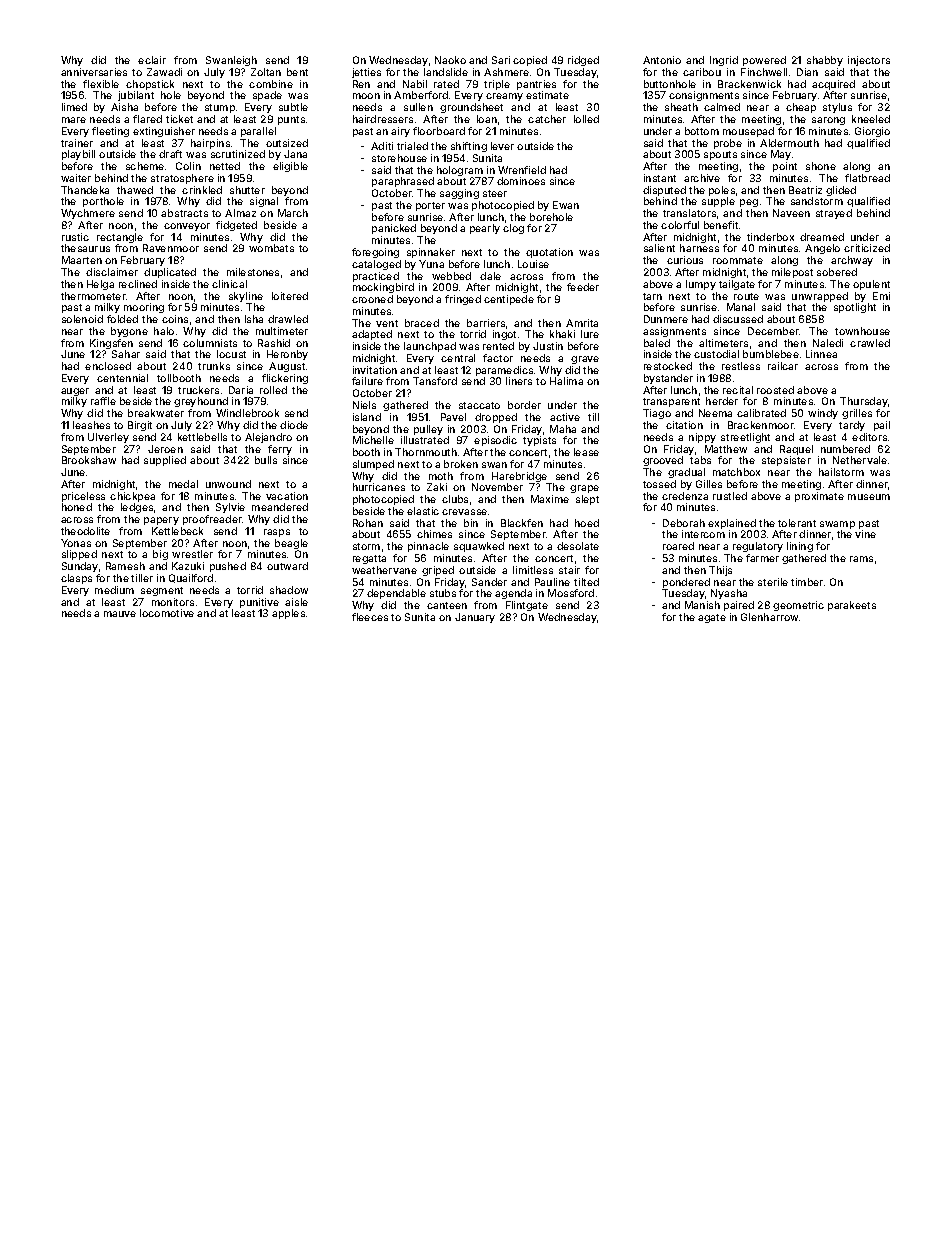 Image resolution: width=952 pixels, height=1233 pixels. Describe the element at coordinates (724, 61) in the document. I see `Ingrid` at that location.
